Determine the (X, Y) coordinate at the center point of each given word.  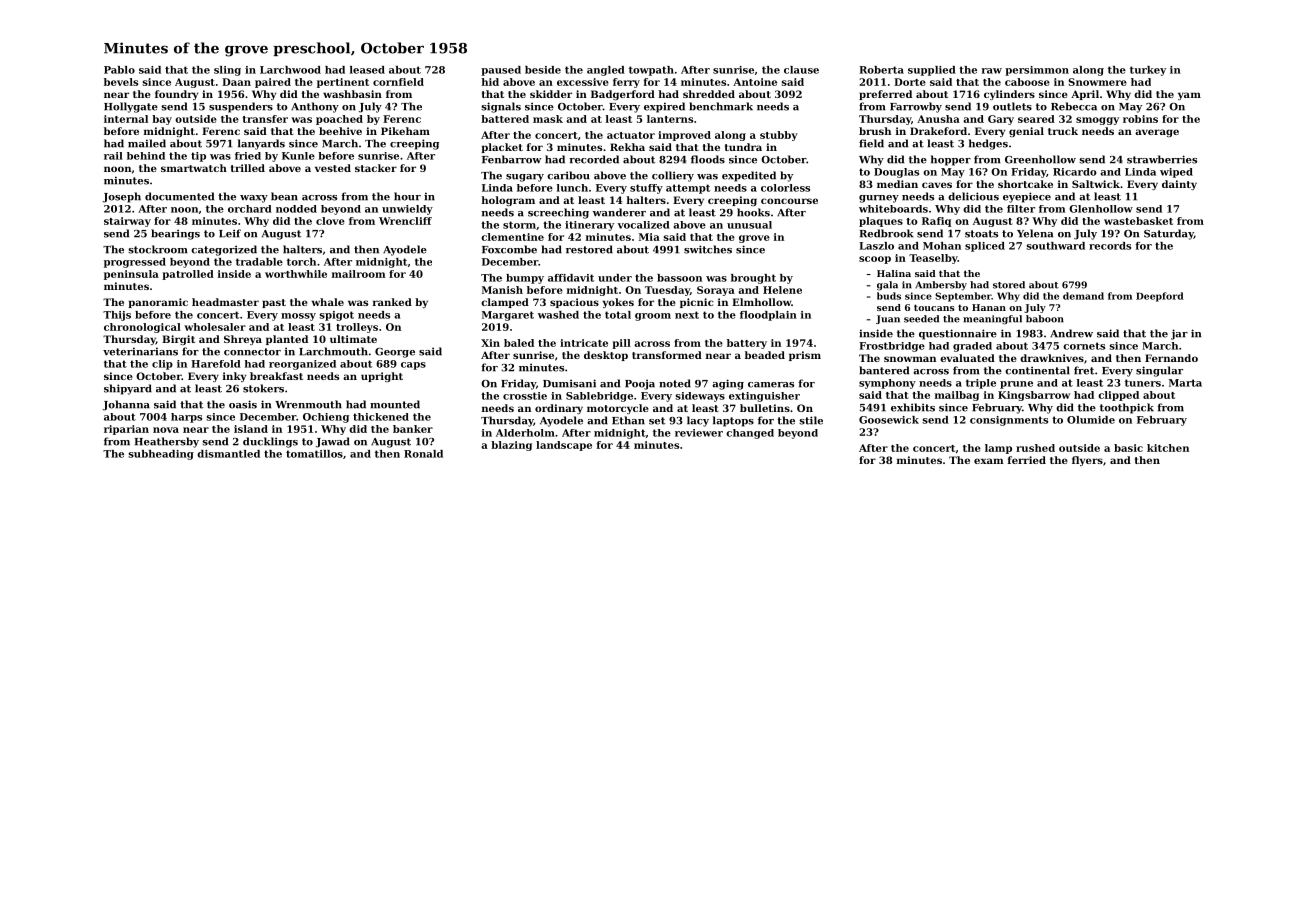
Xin (490, 343)
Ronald (423, 454)
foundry (176, 95)
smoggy (1097, 121)
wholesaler (215, 327)
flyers (1087, 461)
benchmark (721, 106)
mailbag (957, 396)
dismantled (228, 454)
